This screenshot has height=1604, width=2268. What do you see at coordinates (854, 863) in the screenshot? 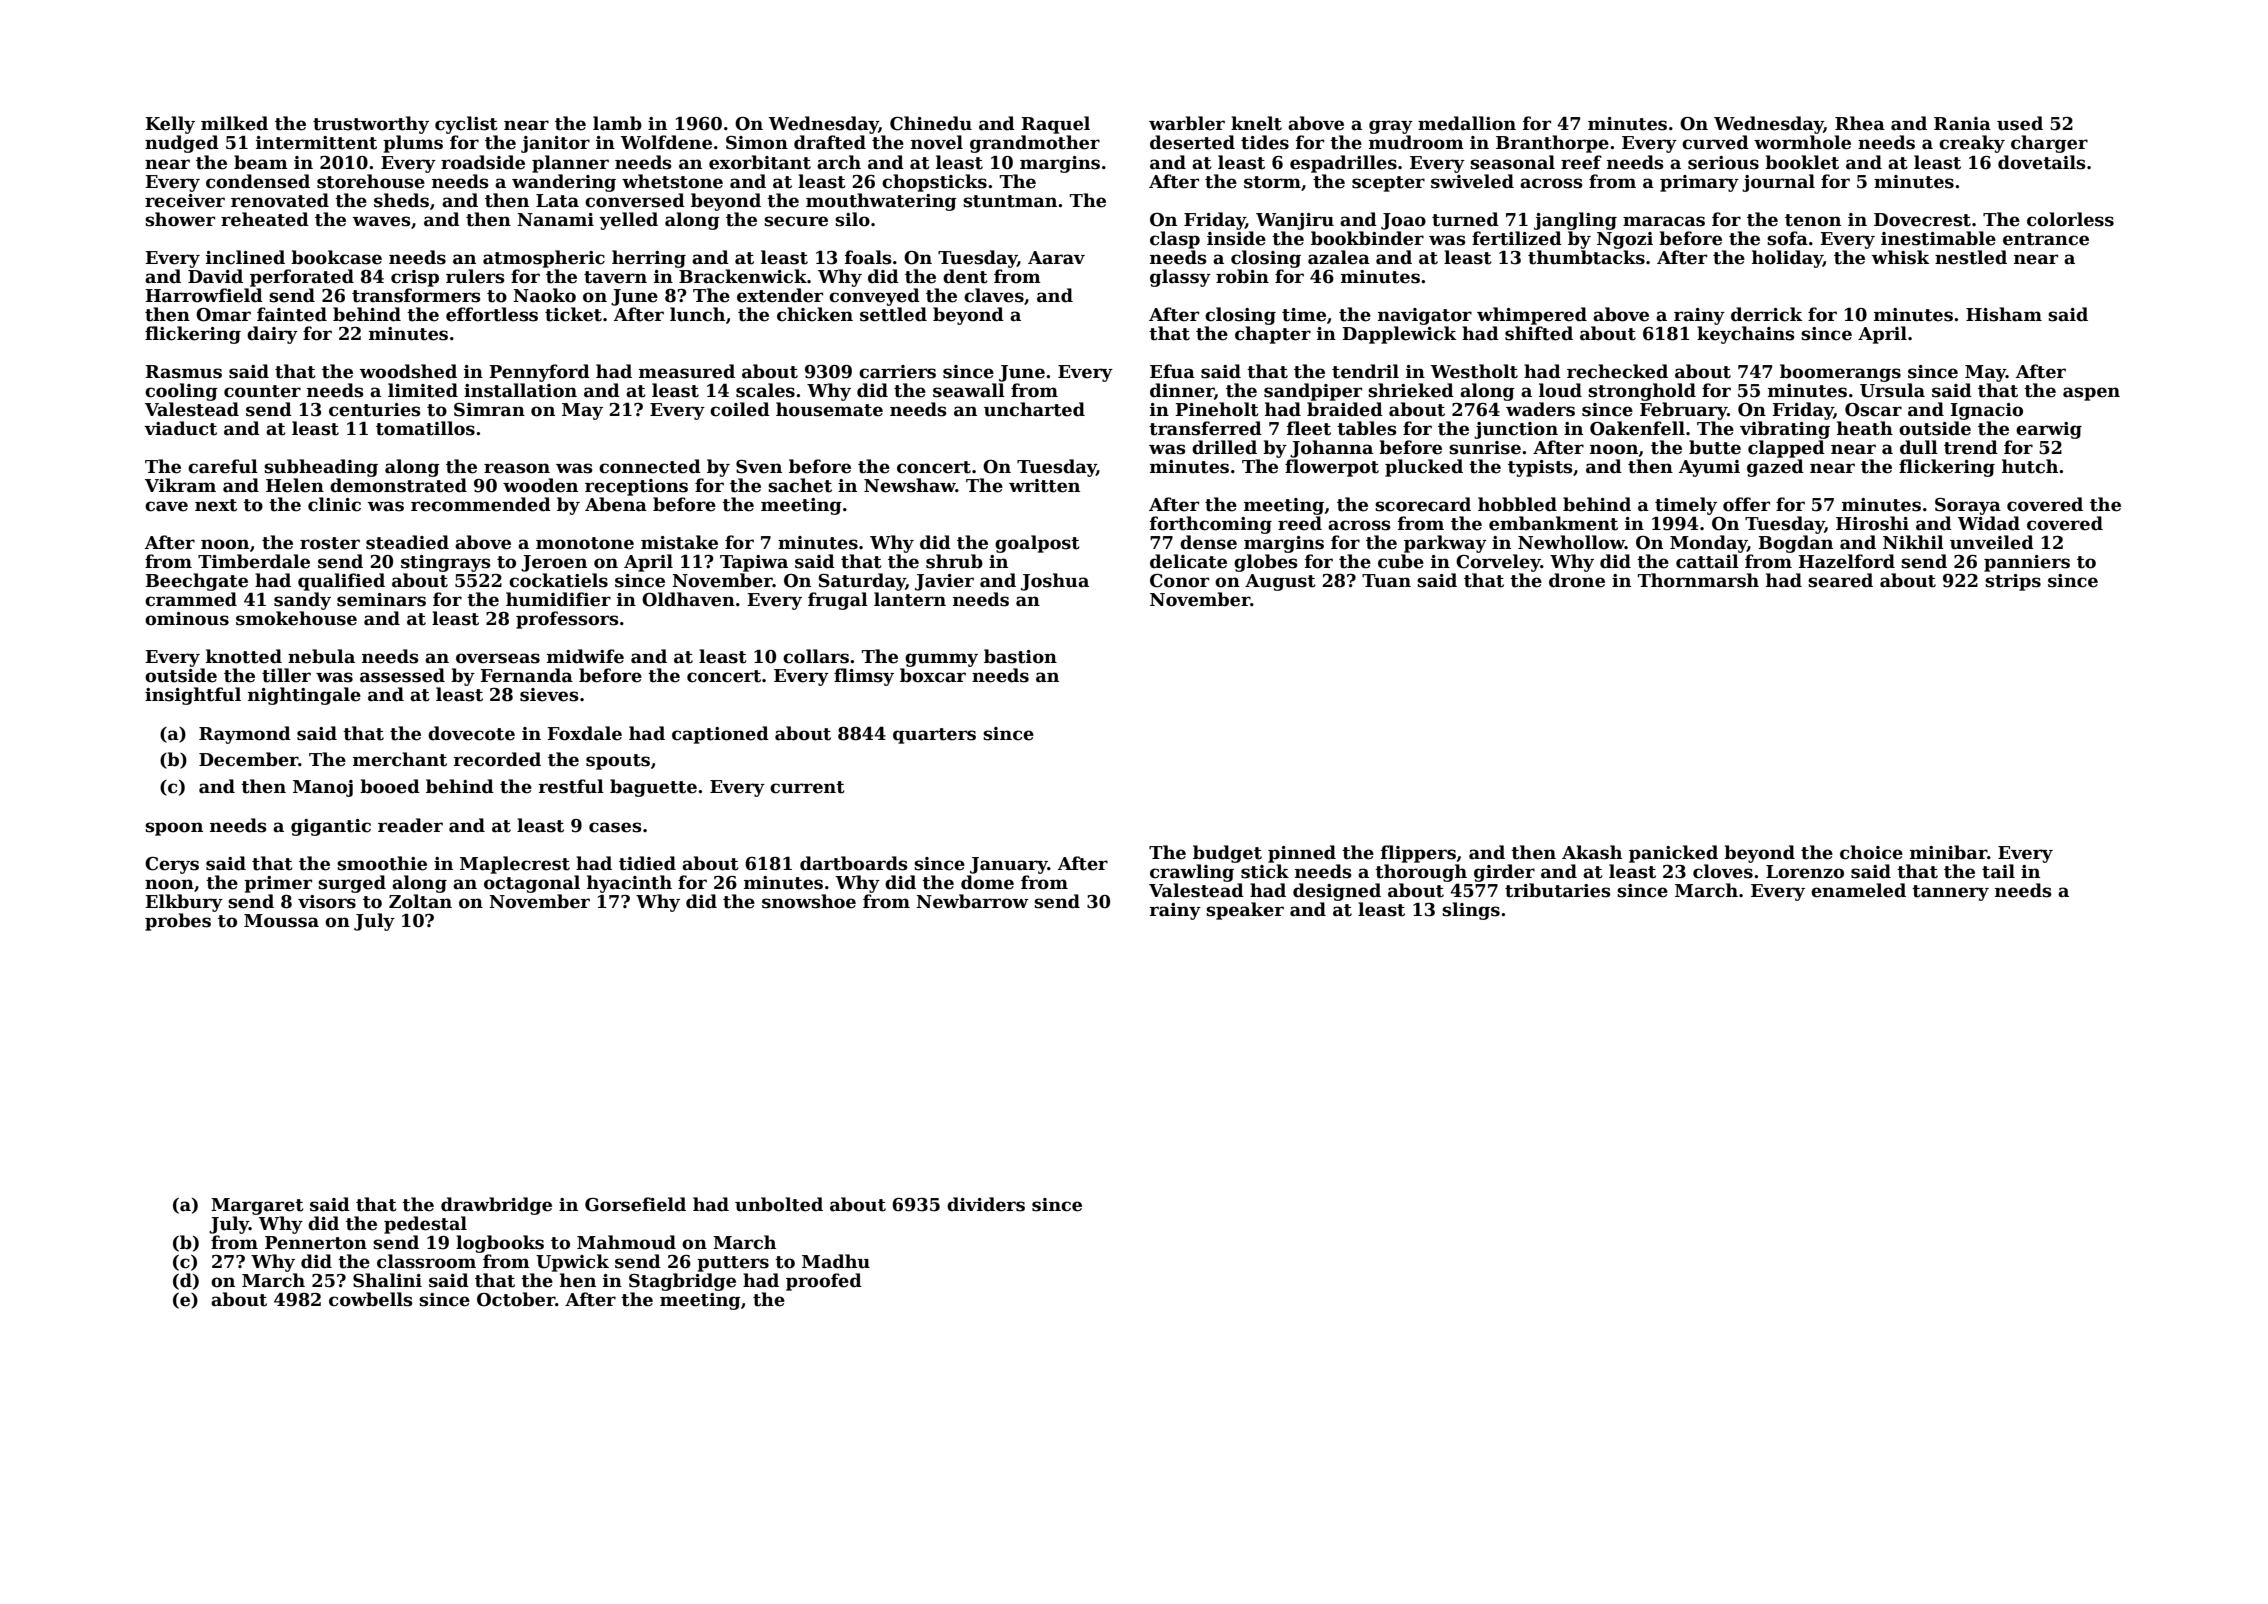
I see `dartboards` at bounding box center [854, 863].
